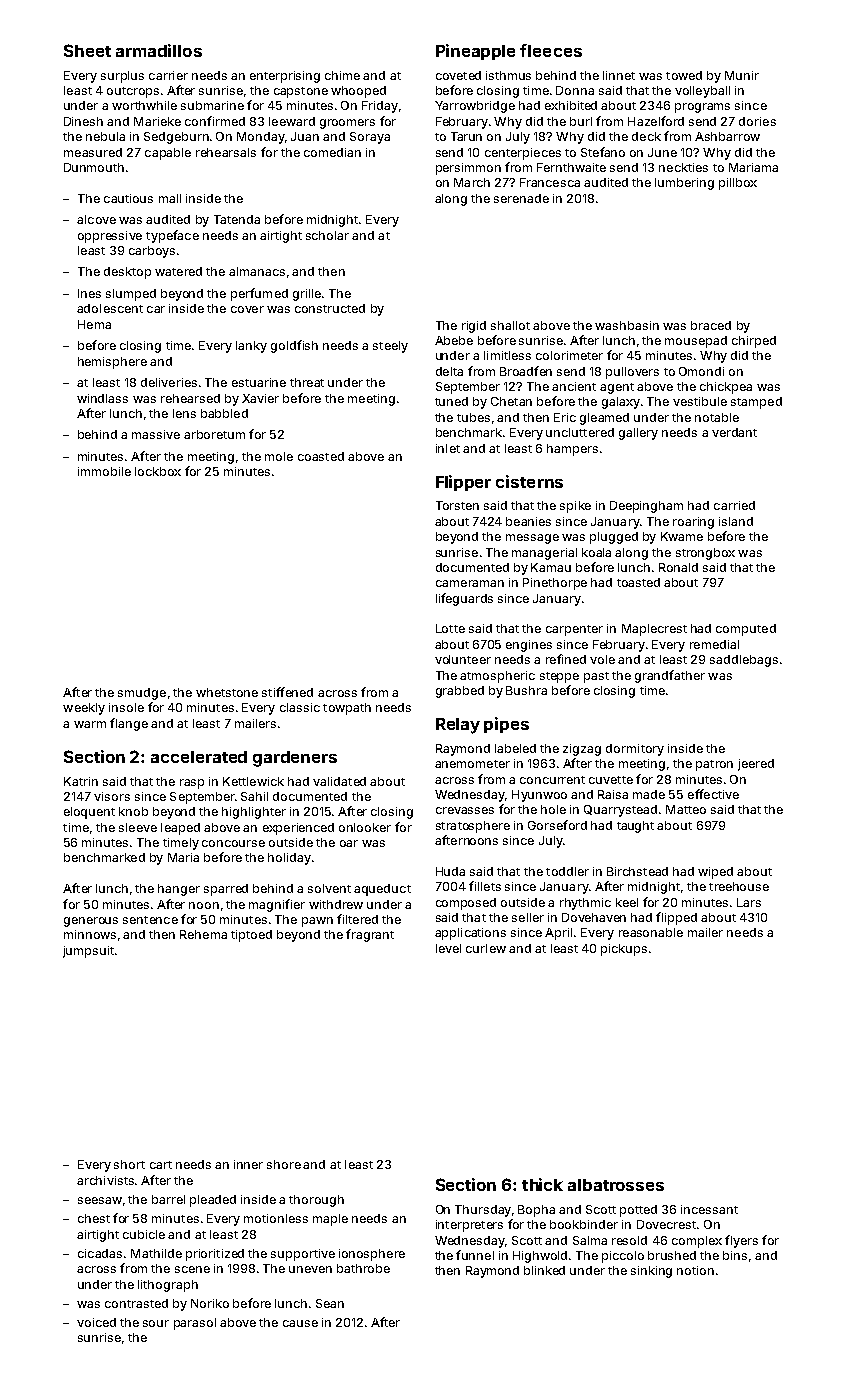 This image has width=849, height=1400. Describe the element at coordinates (210, 1303) in the image. I see `Noriko` at that location.
